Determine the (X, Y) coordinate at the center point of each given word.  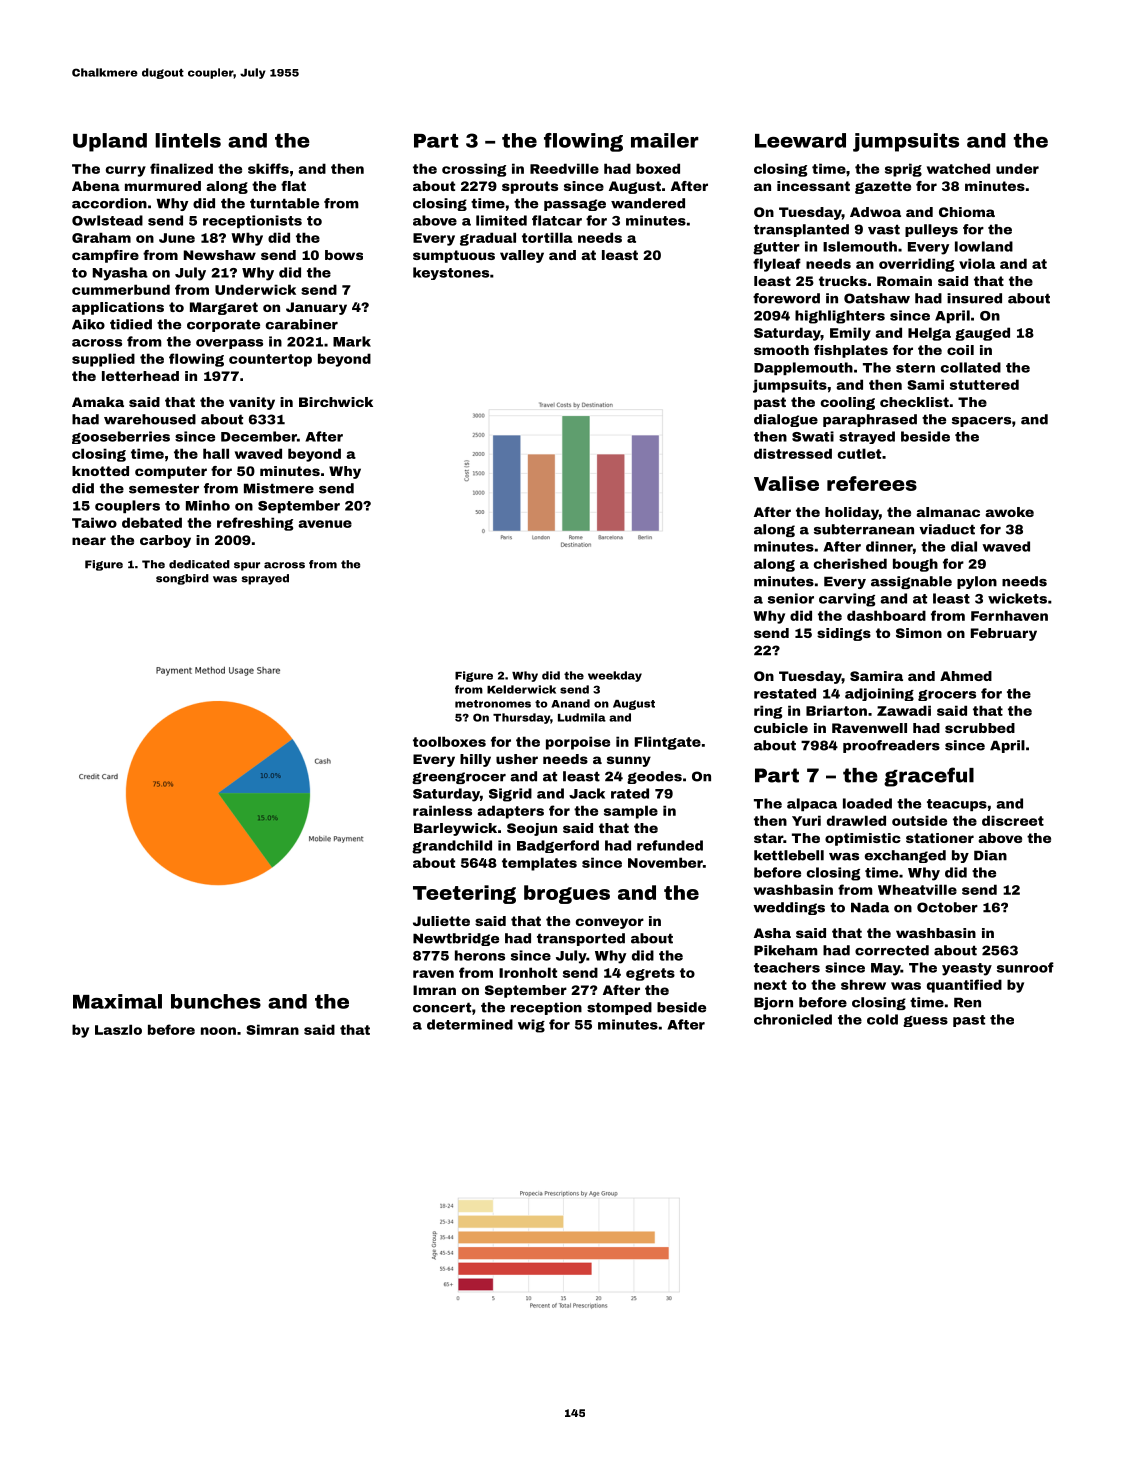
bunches (216, 1001)
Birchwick (336, 402)
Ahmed (966, 676)
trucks (843, 281)
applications (118, 308)
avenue (325, 524)
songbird (182, 579)
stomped (619, 1008)
